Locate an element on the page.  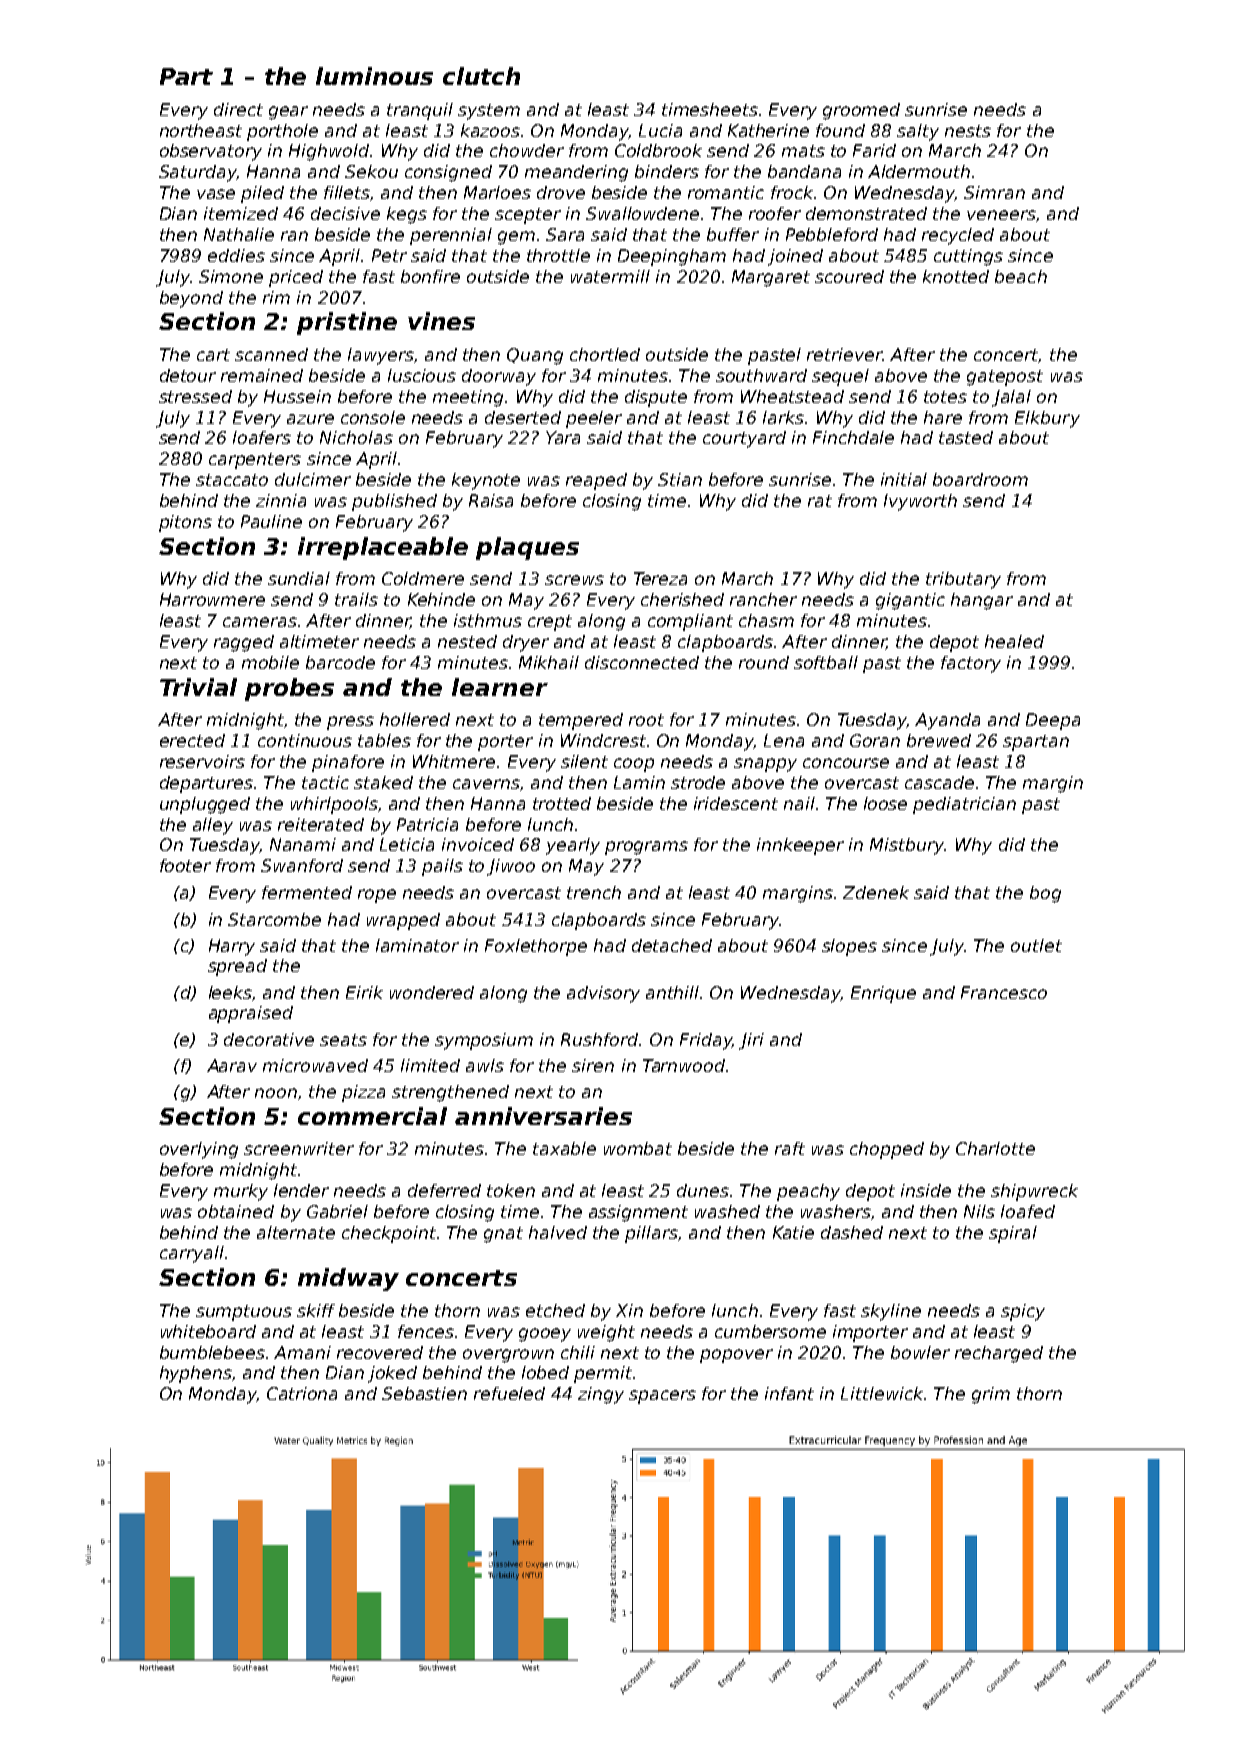
Lucia is located at coordinates (660, 130).
